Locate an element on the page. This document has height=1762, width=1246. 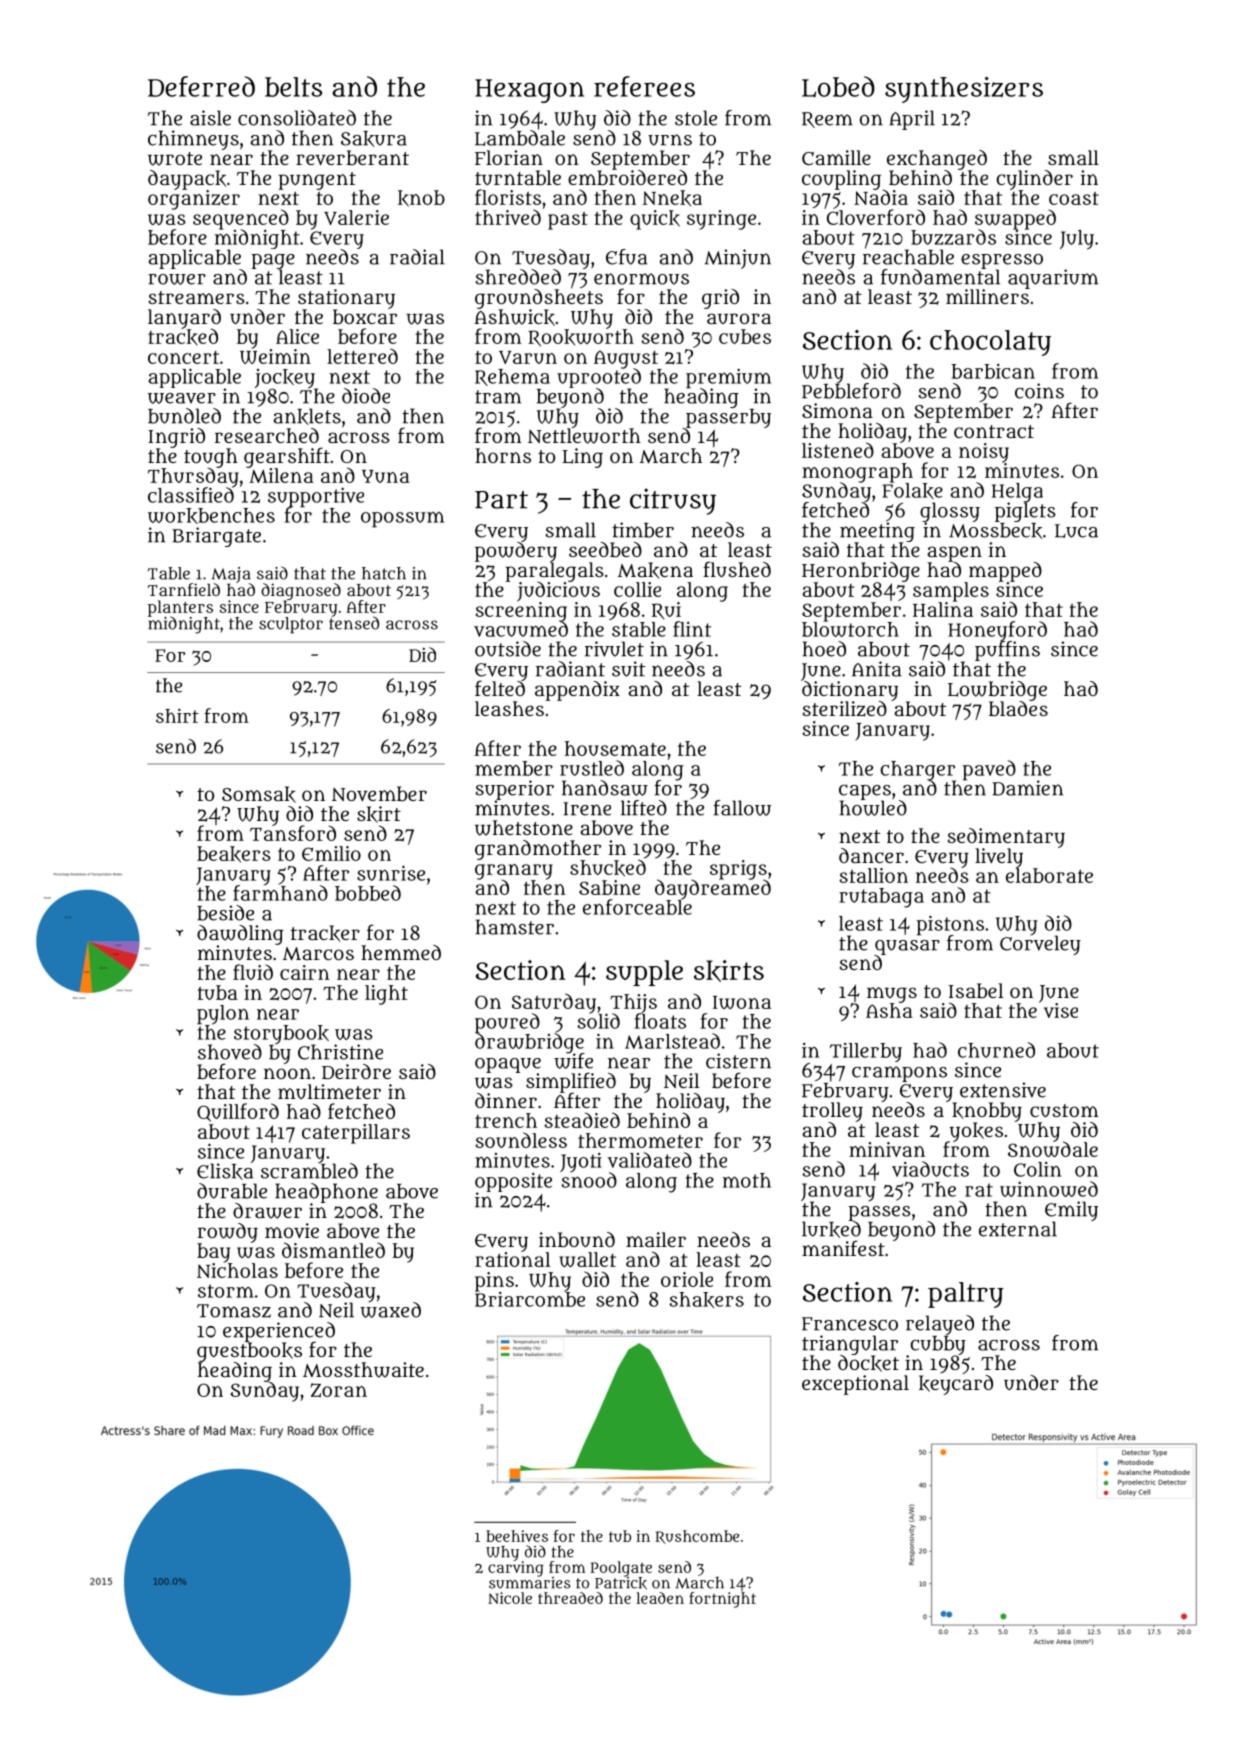
Luca is located at coordinates (1076, 531).
